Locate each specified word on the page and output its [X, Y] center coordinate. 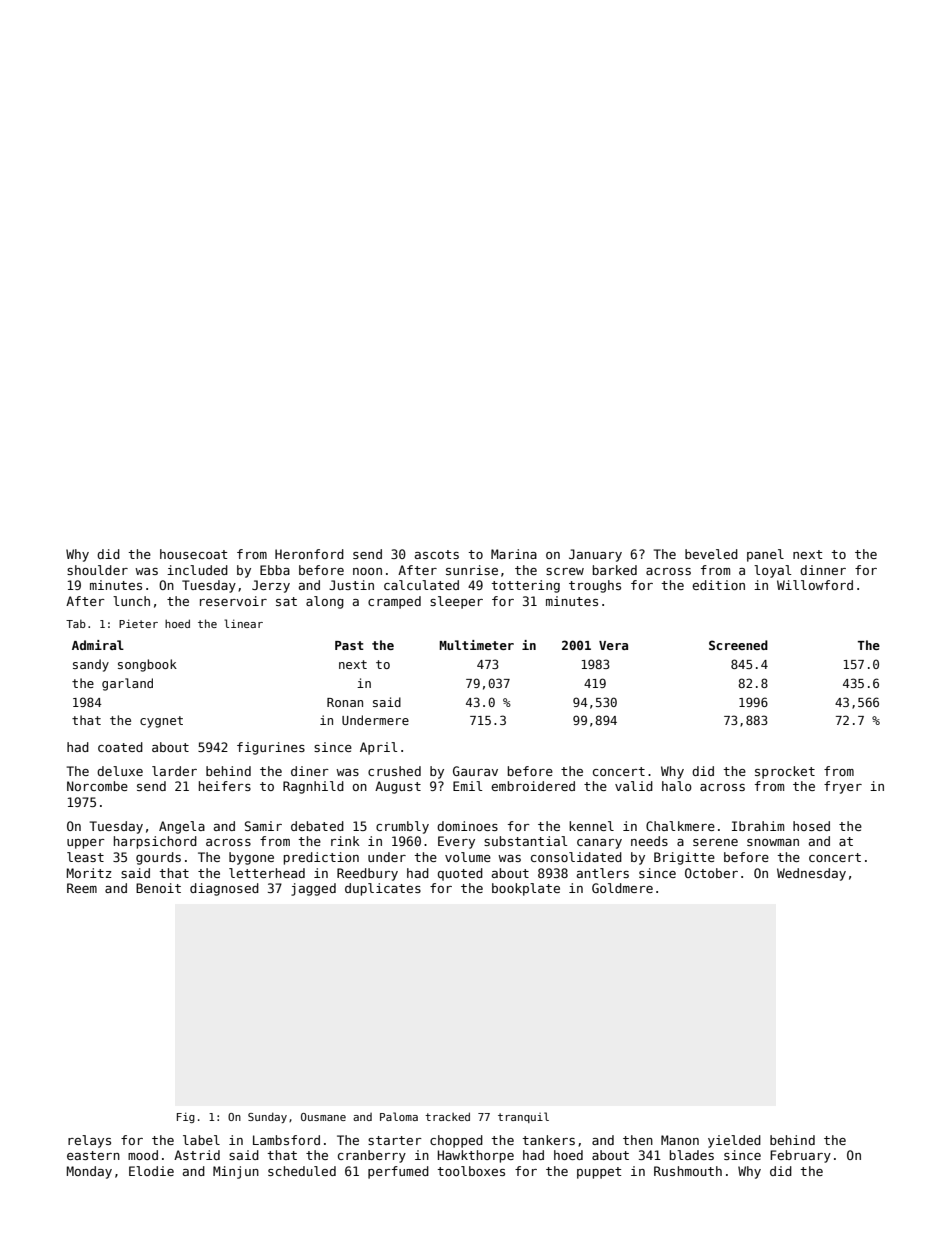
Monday [89, 1172]
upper [86, 844]
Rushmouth [688, 1171]
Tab [76, 623]
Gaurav [475, 771]
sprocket [785, 772]
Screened [738, 645]
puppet [599, 1173]
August [398, 787]
